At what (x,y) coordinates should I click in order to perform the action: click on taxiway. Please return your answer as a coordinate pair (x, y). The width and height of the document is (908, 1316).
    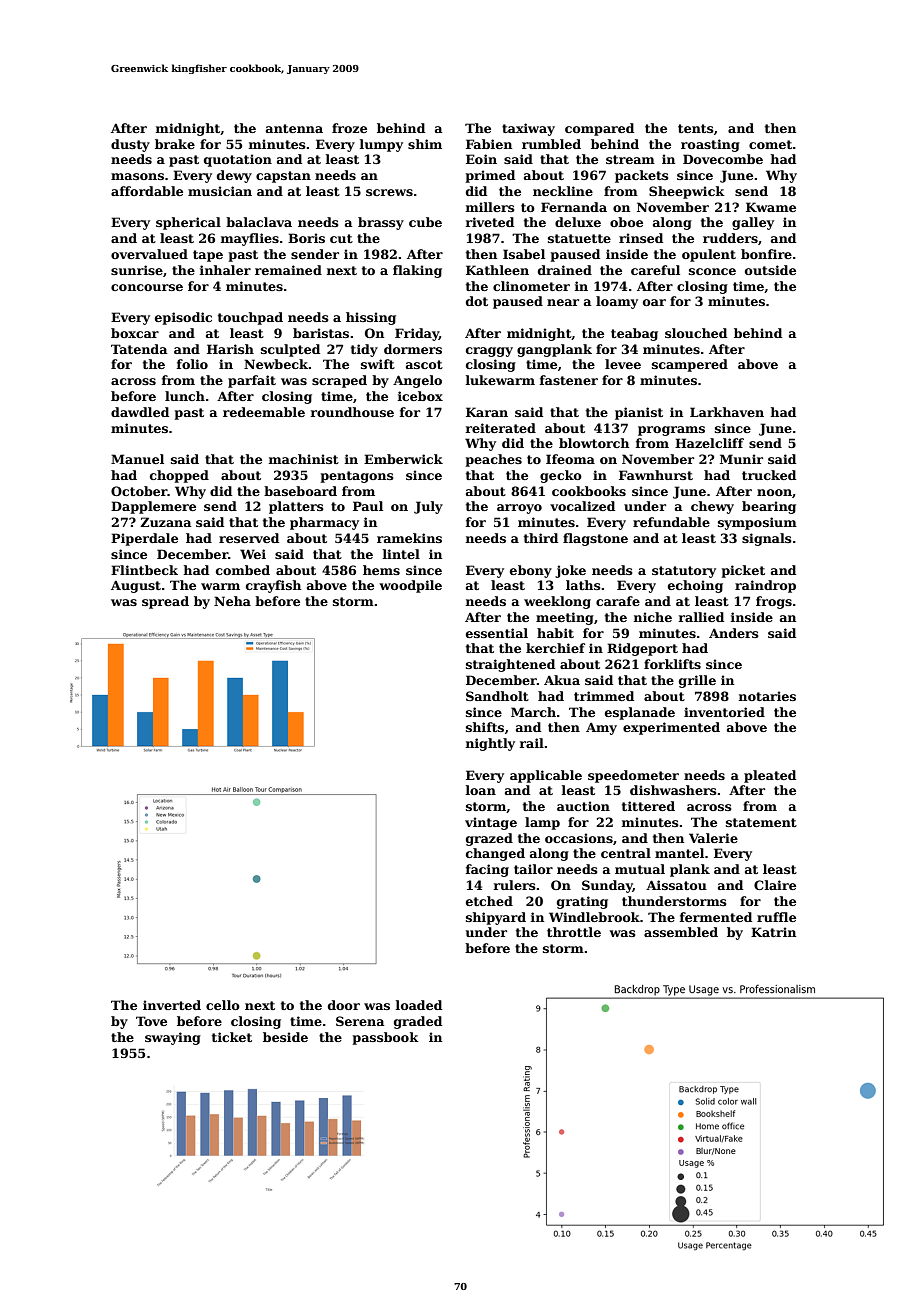
    Looking at the image, I should click on (528, 129).
